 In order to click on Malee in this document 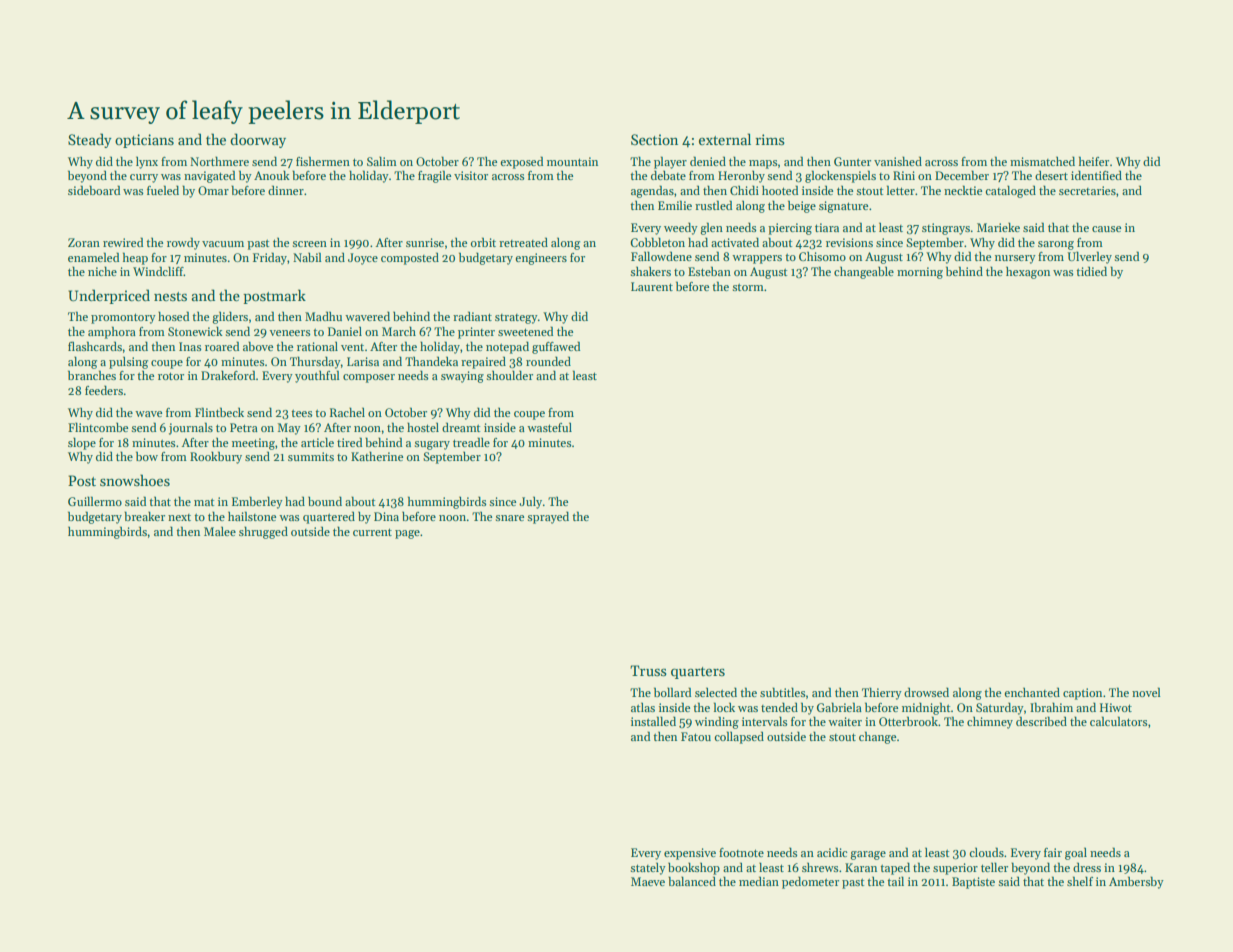, I will do `click(220, 531)`.
